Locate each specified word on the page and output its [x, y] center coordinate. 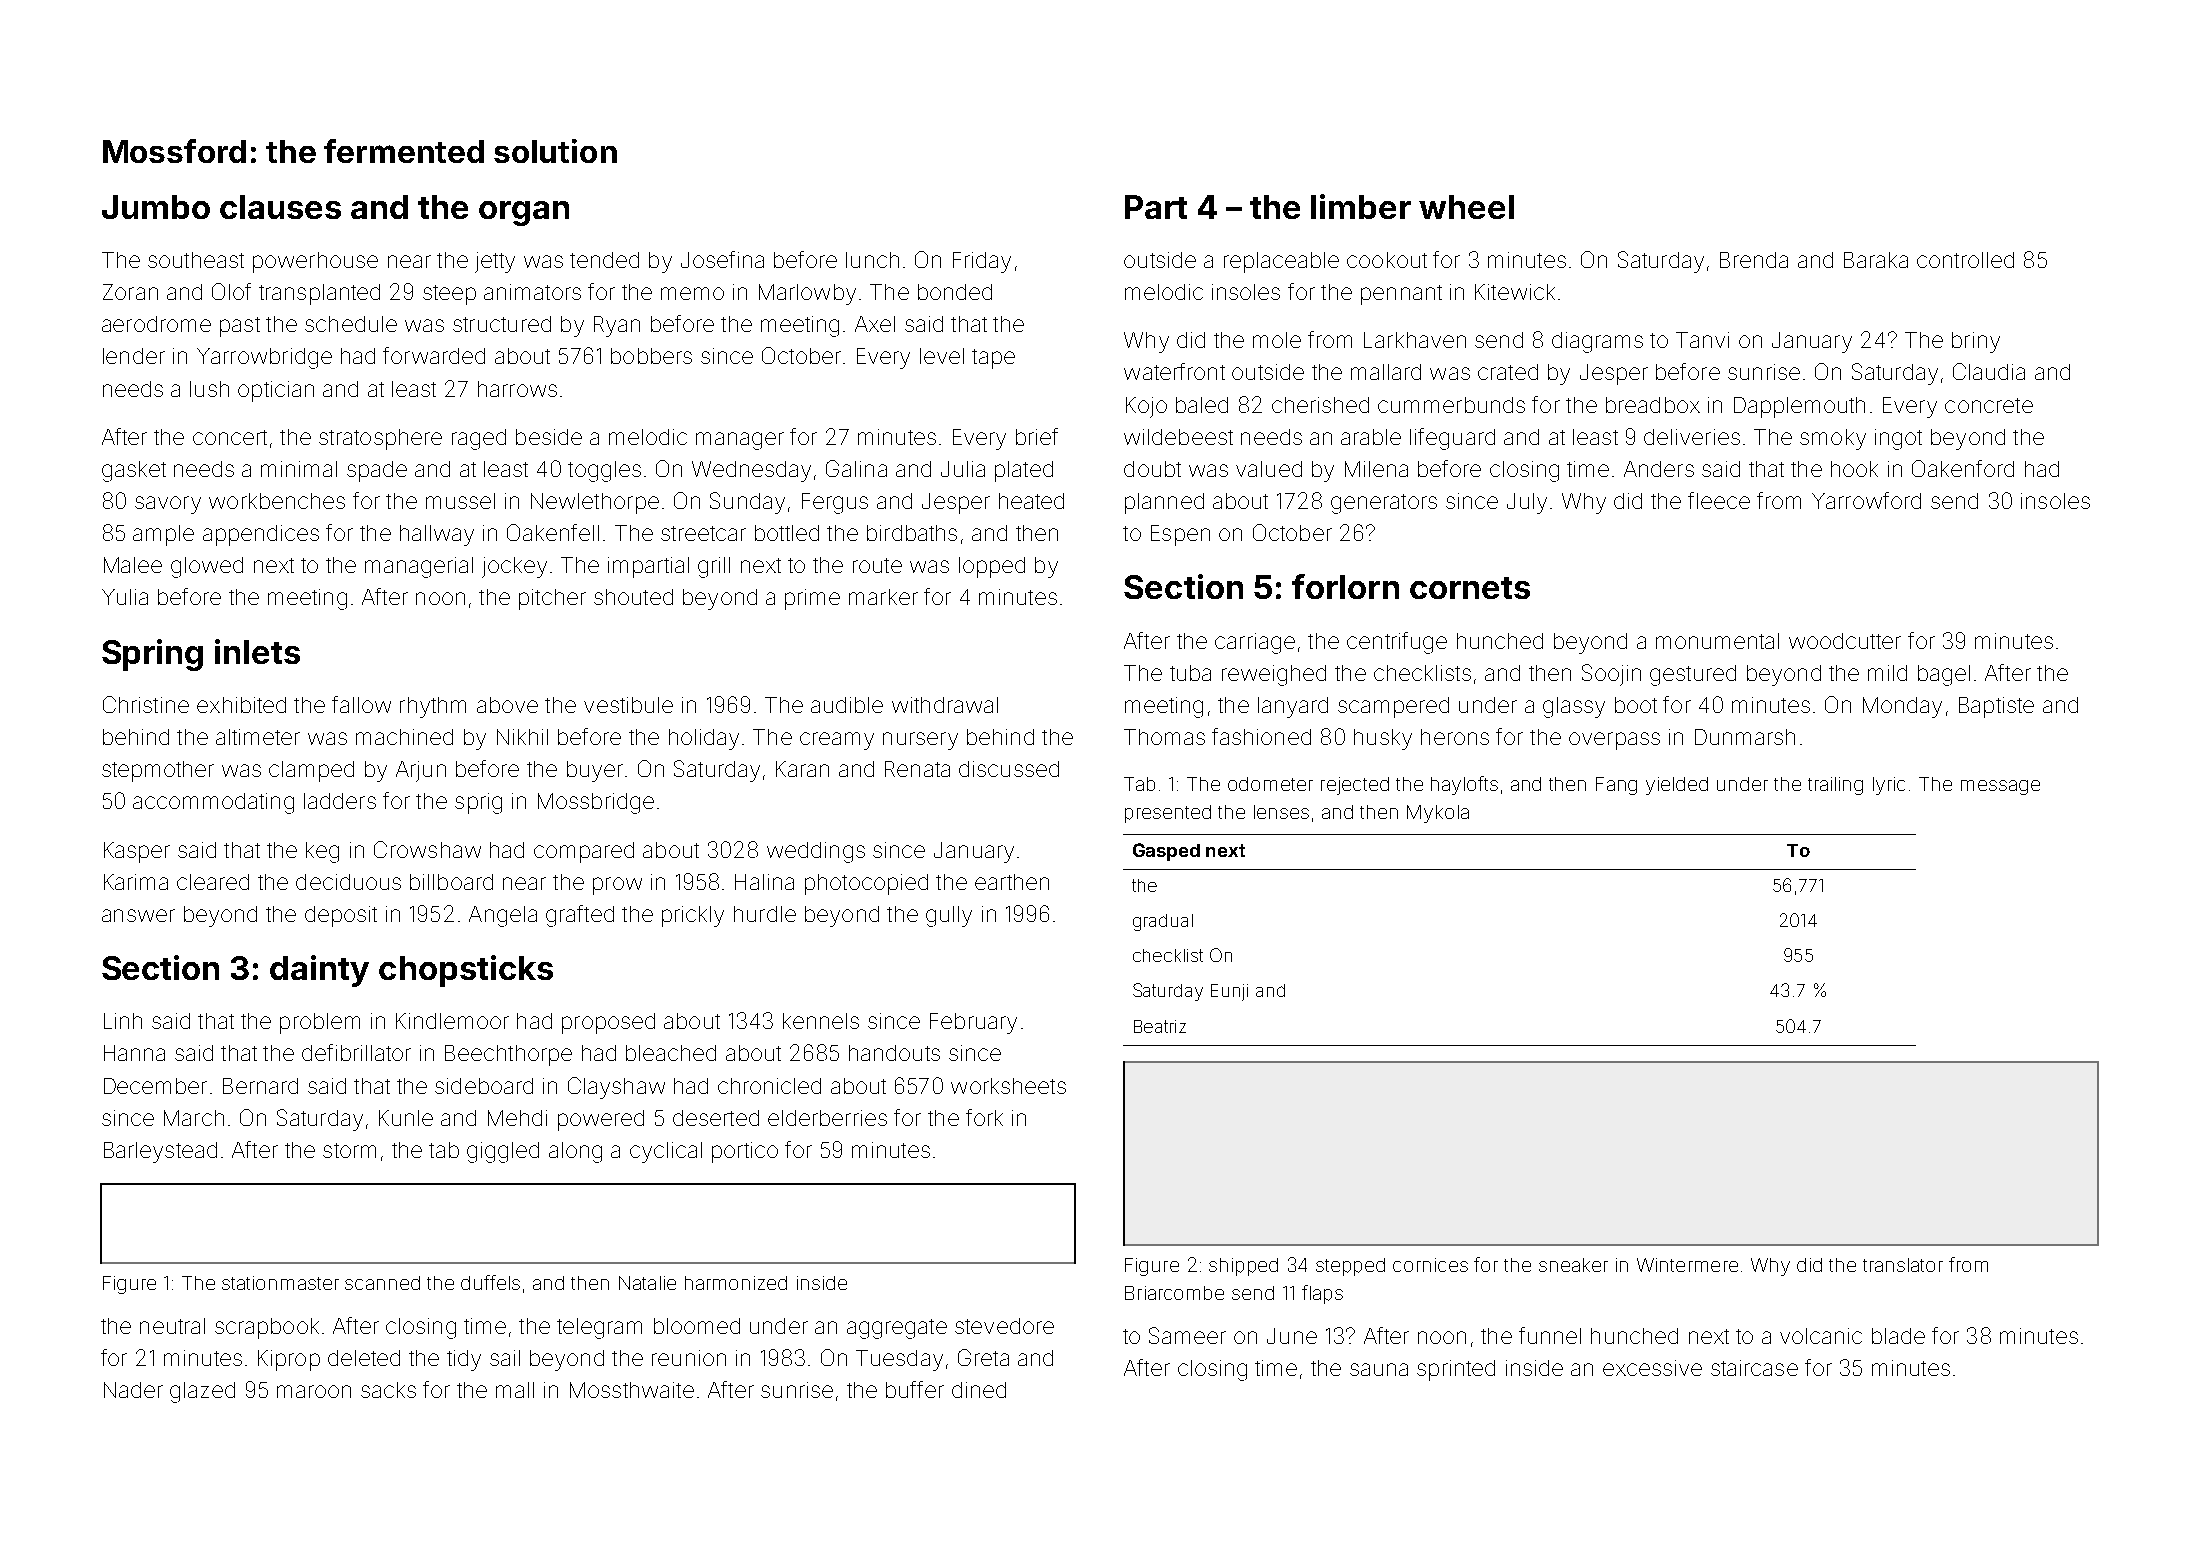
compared [584, 852]
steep [449, 295]
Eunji [1229, 992]
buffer [915, 1389]
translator [1903, 1265]
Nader [133, 1390]
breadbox [1653, 405]
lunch [872, 260]
